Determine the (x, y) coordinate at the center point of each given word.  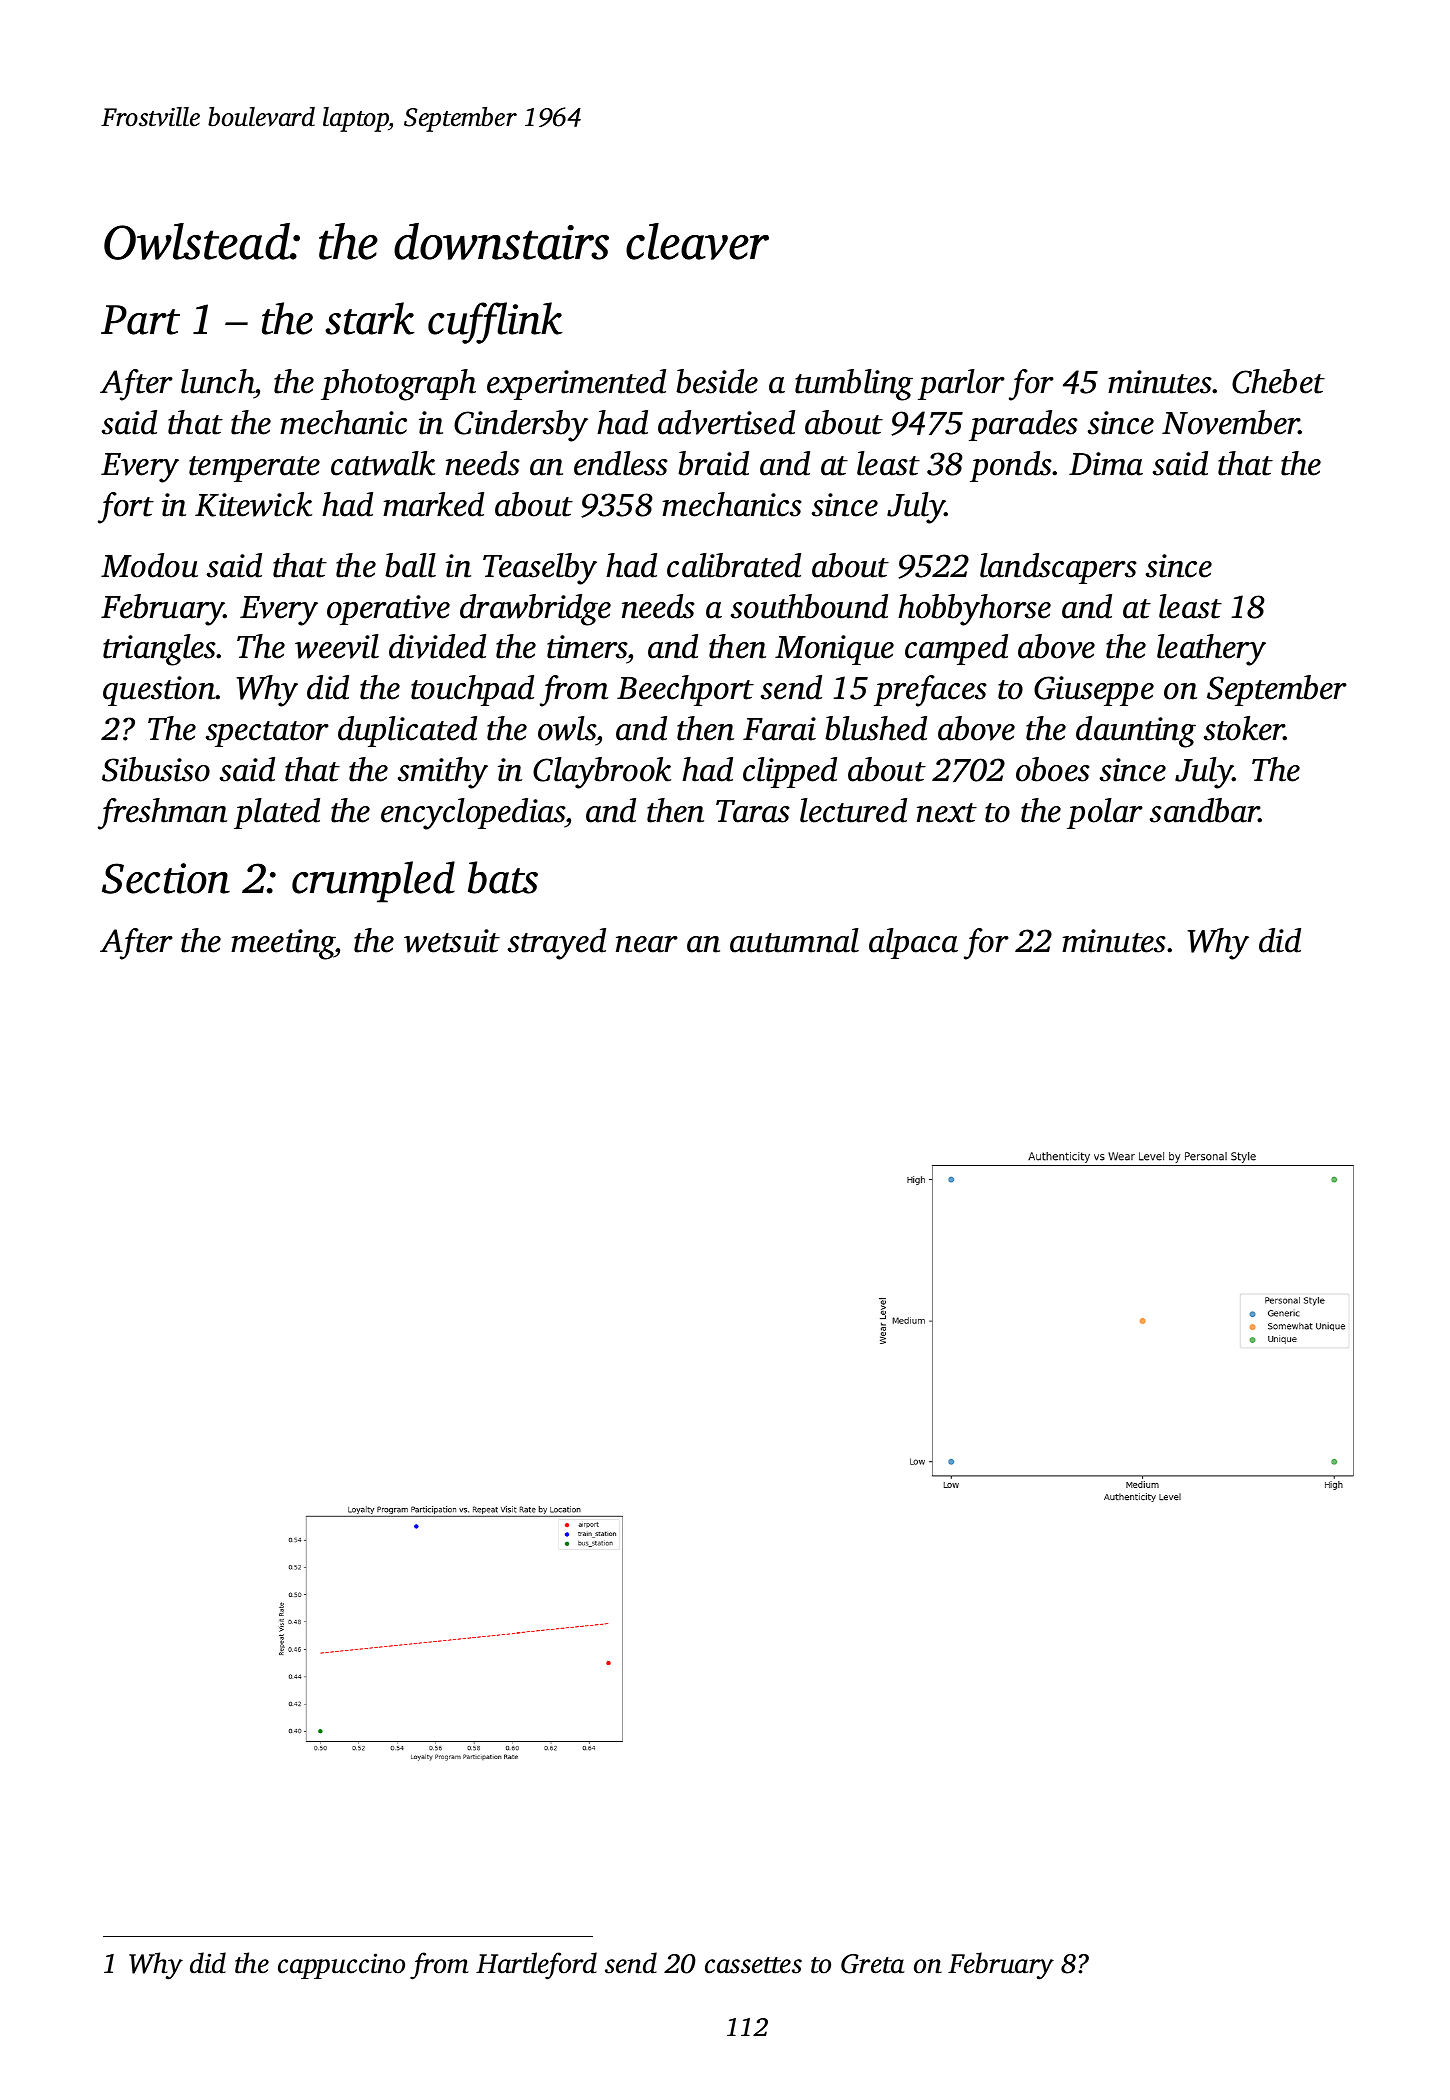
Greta (873, 1964)
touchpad (472, 690)
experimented (576, 384)
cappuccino (341, 1966)
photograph (398, 385)
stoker (1244, 728)
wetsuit (452, 941)
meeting (283, 944)
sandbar (1204, 810)
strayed (557, 944)
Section (166, 878)
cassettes (753, 1965)
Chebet (1278, 381)
